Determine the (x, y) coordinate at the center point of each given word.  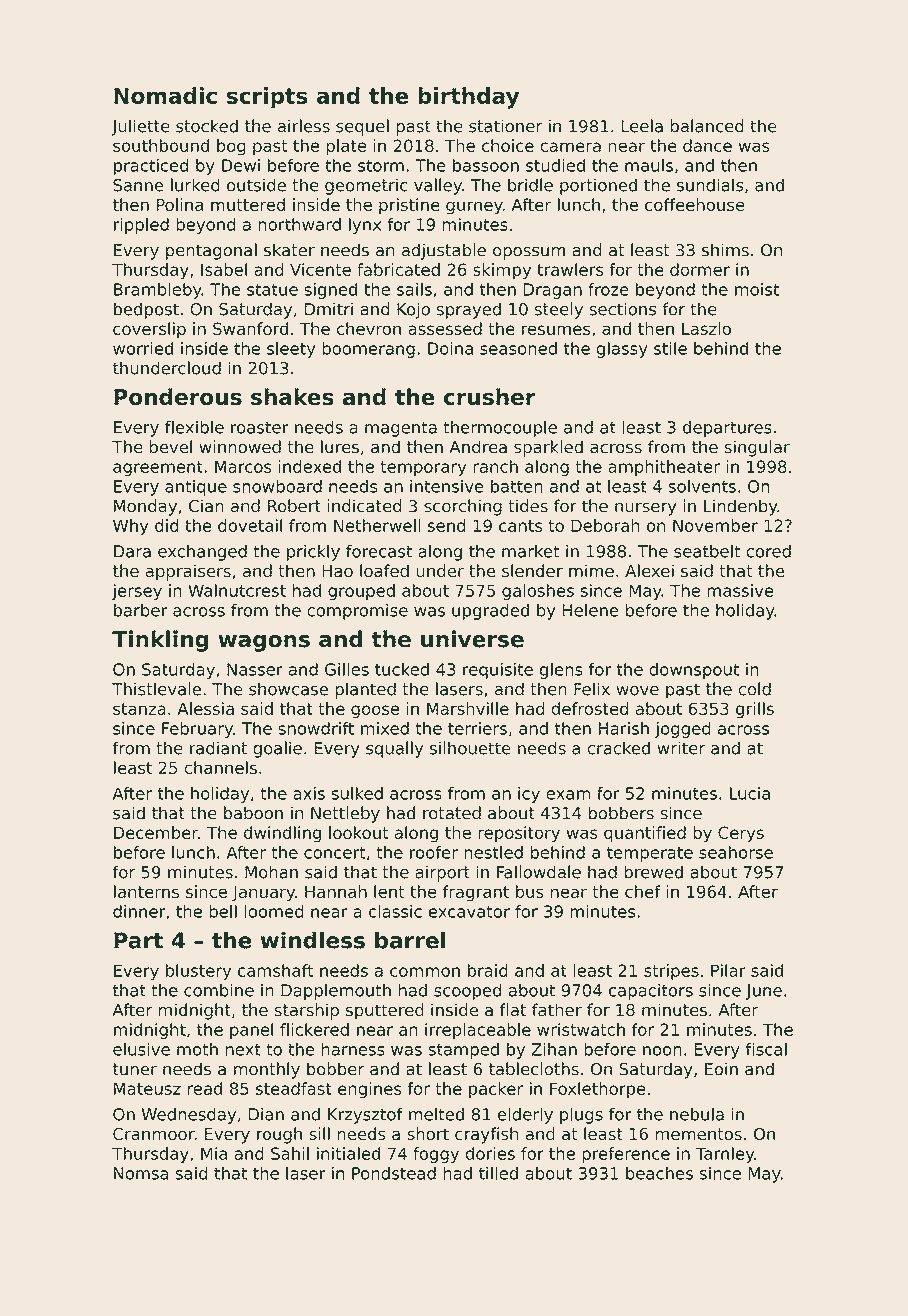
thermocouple (500, 428)
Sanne (138, 185)
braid (488, 970)
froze (608, 289)
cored (768, 551)
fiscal (766, 1049)
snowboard (277, 486)
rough (279, 1135)
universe (472, 639)
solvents (702, 486)
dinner (139, 911)
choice (508, 145)
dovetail (250, 525)
